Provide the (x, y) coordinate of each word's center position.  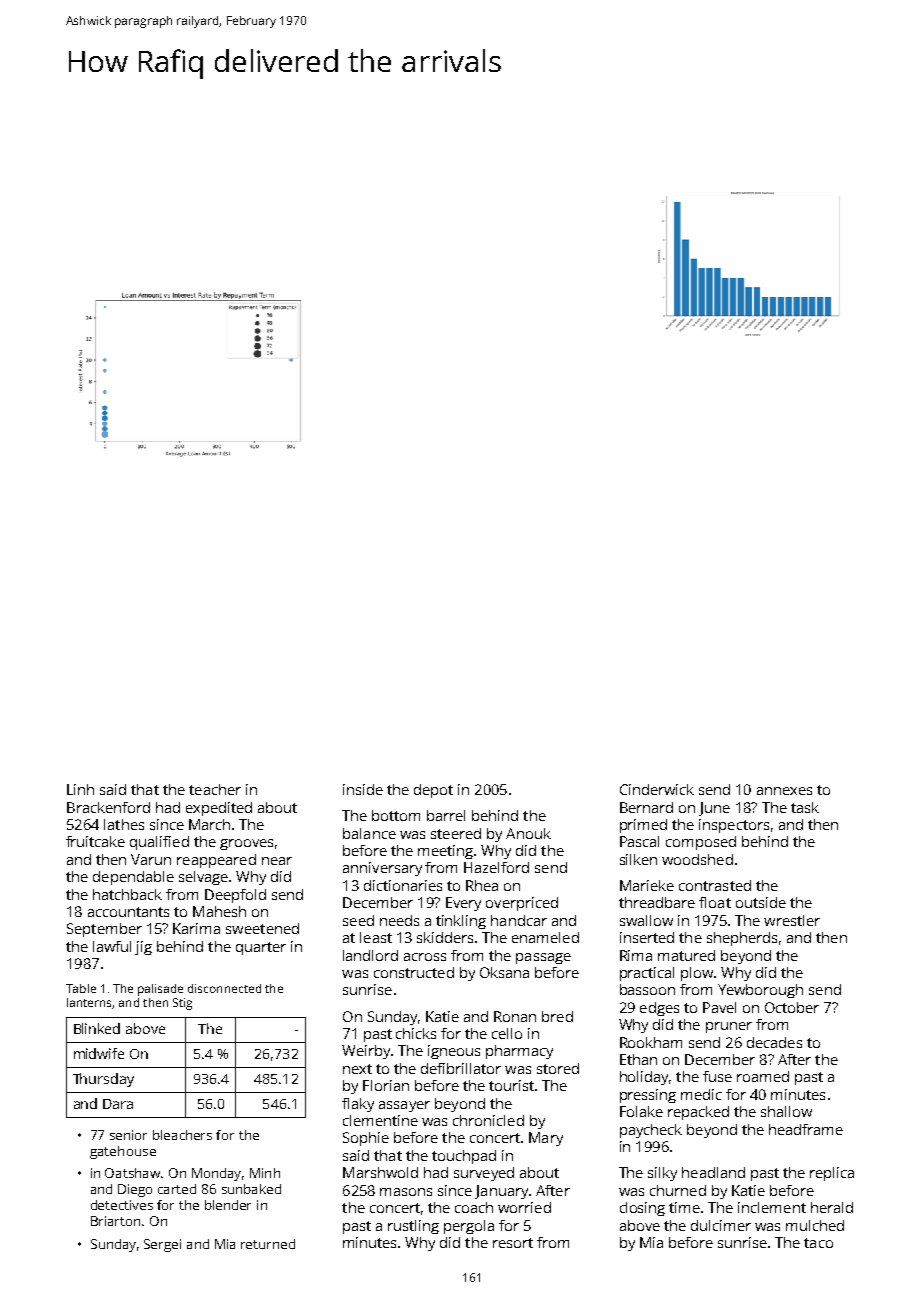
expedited (219, 809)
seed (358, 920)
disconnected (224, 988)
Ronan (515, 1016)
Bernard (646, 807)
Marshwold (380, 1172)
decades (774, 1042)
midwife (99, 1053)
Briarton (115, 1221)
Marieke (647, 885)
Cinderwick (657, 789)
